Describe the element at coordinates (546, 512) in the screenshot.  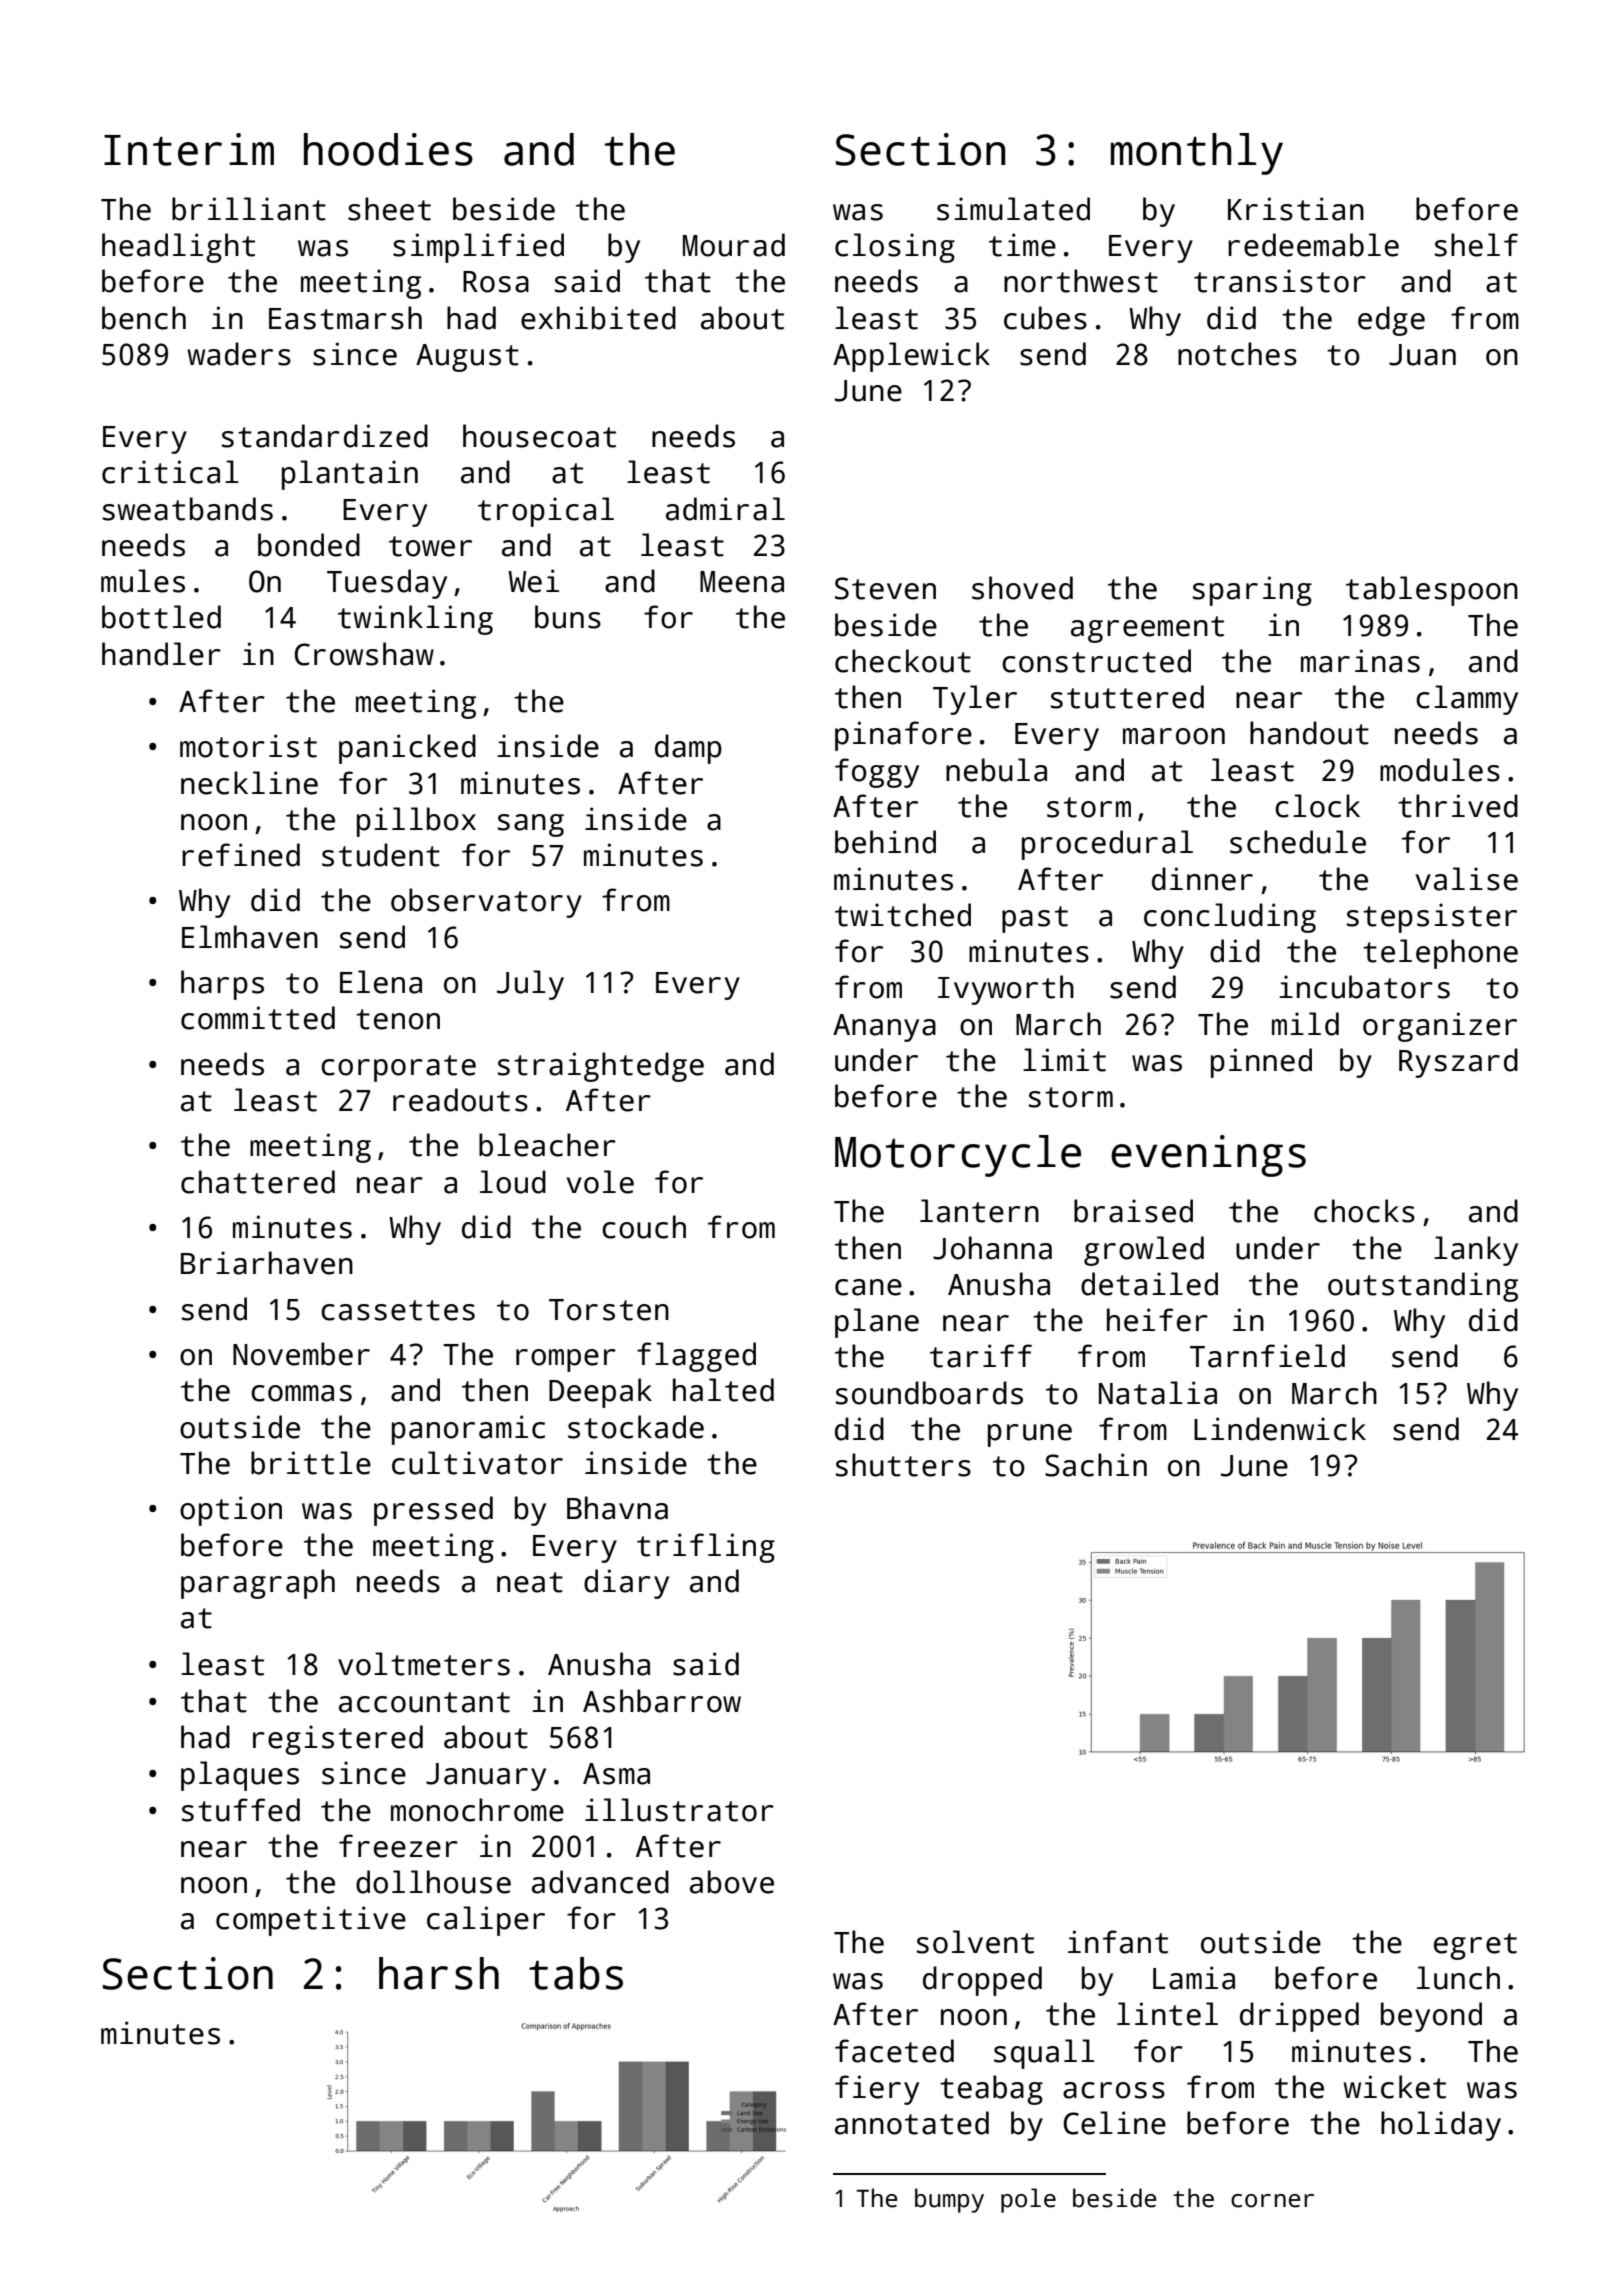
I see `tropical` at that location.
